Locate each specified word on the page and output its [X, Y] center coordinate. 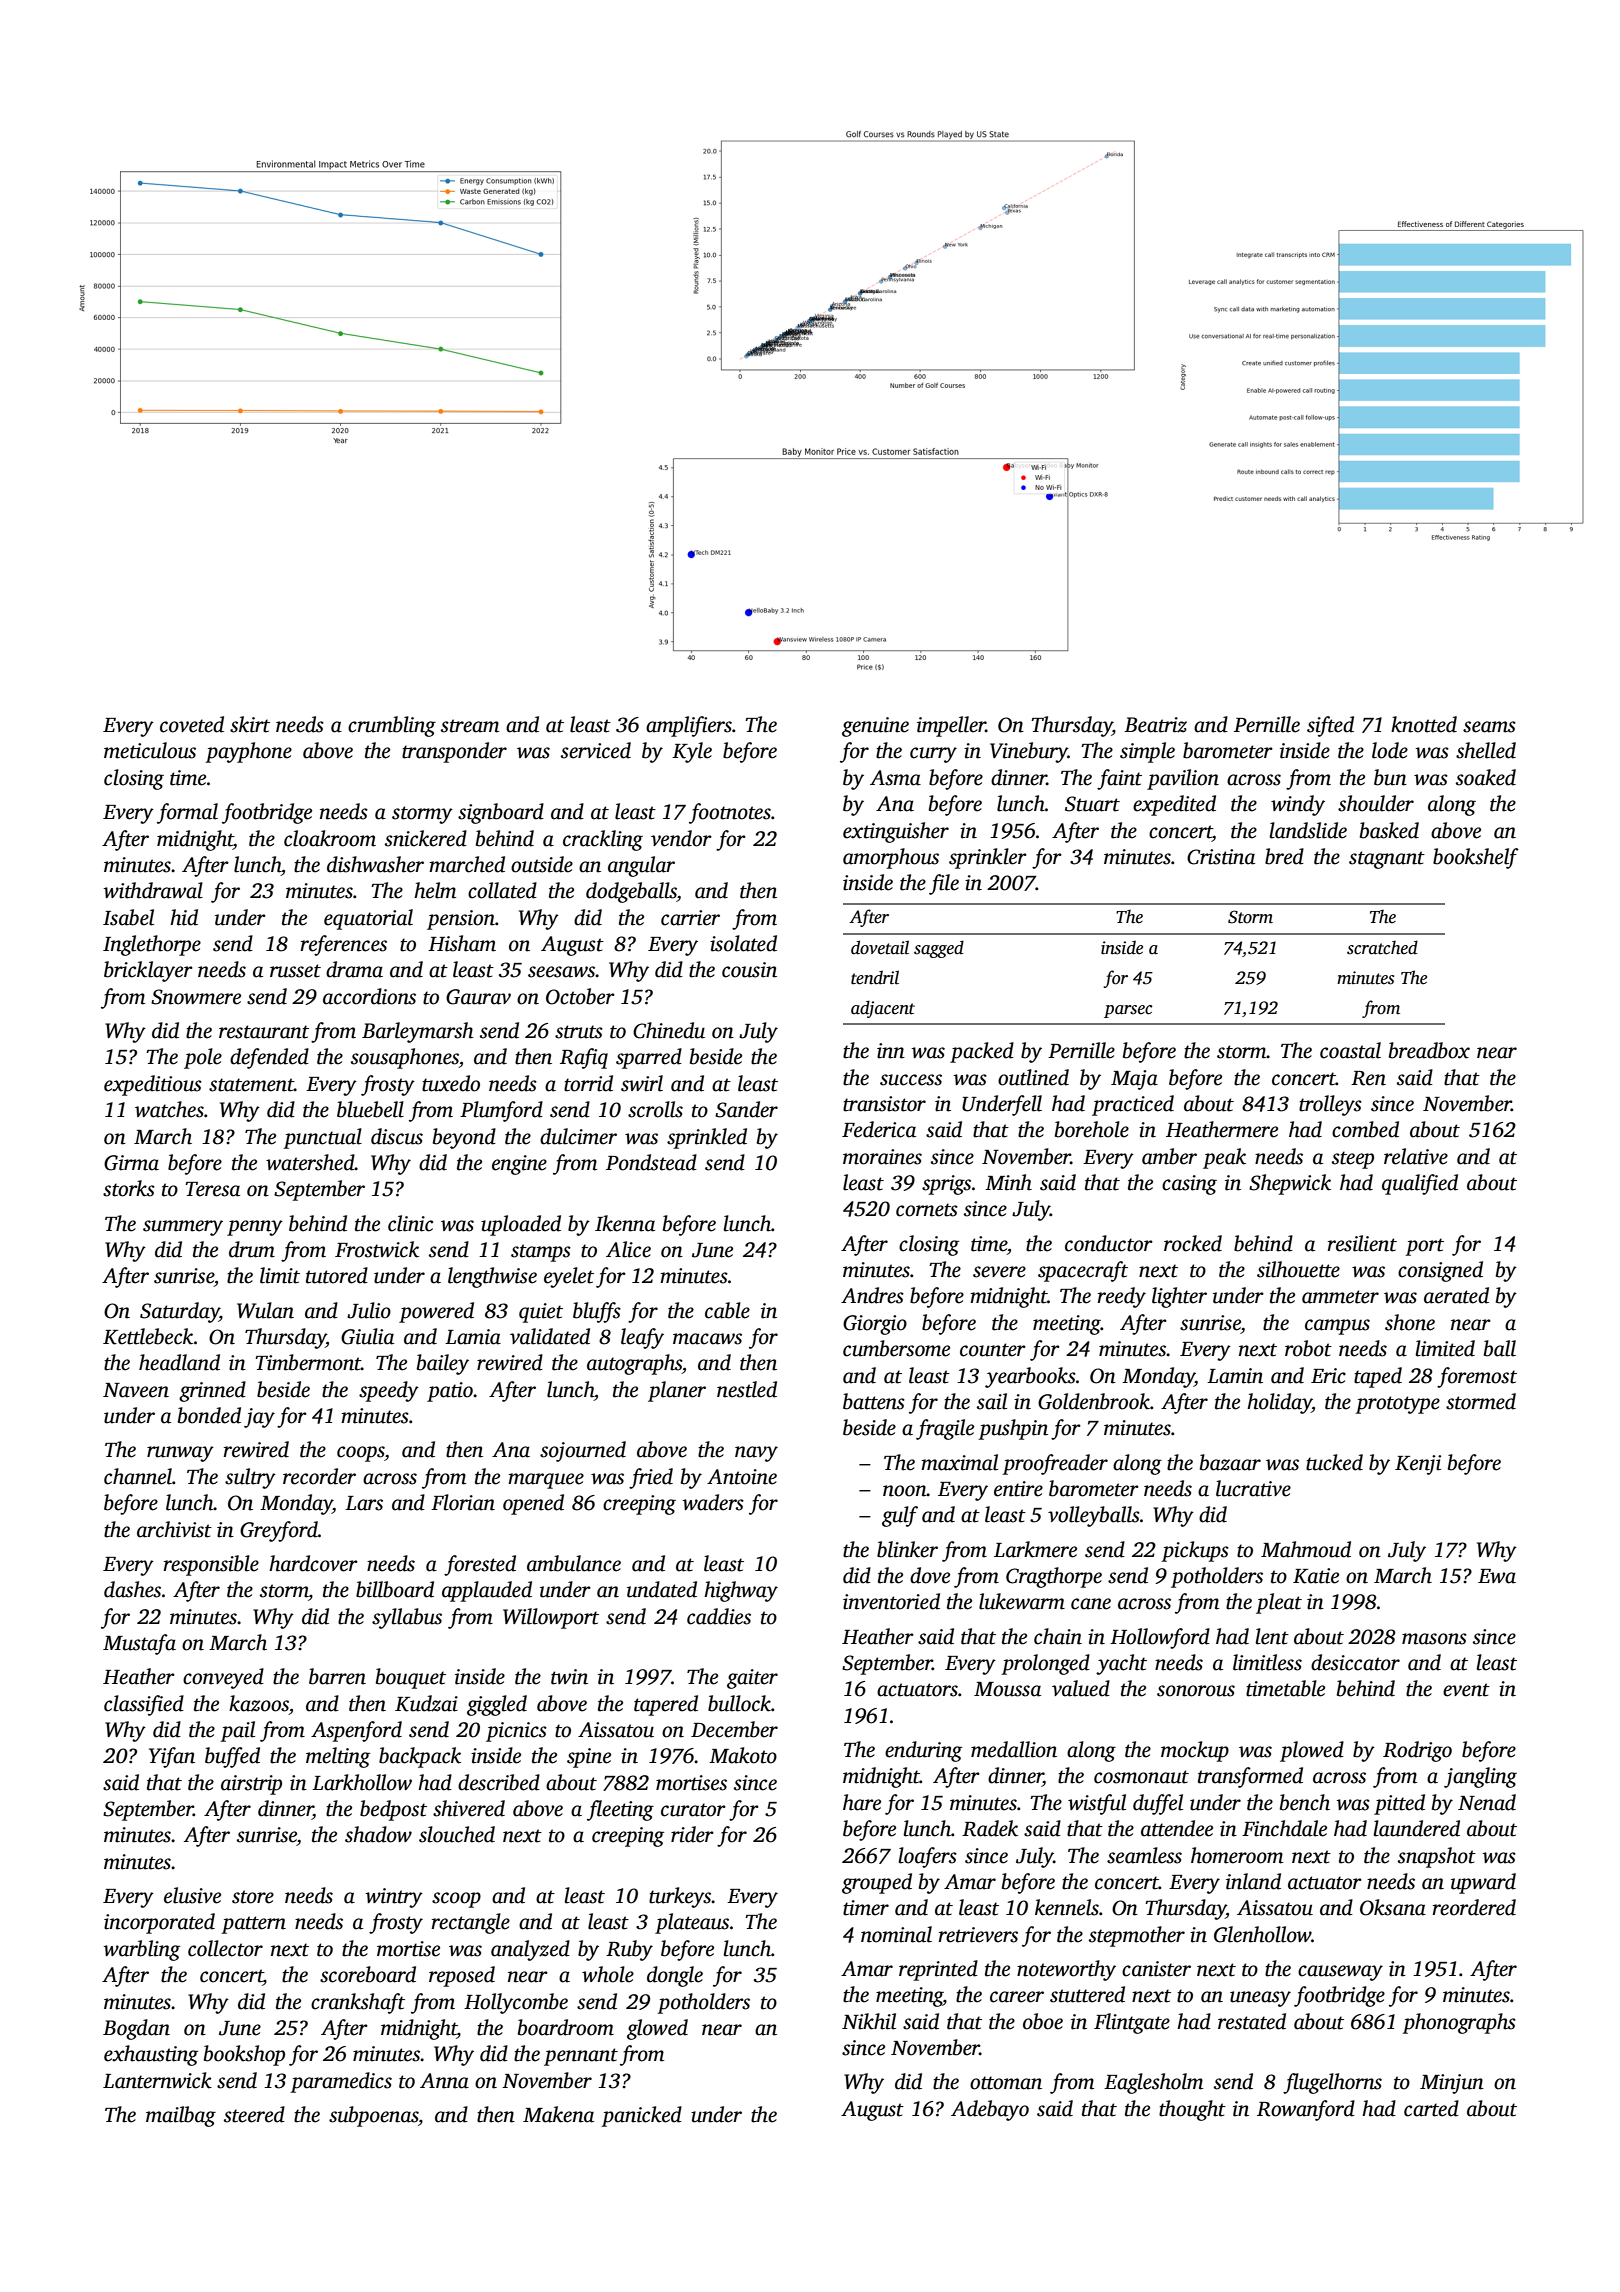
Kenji [1418, 1465]
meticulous [150, 750]
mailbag [181, 2116]
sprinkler [988, 858]
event [1466, 1690]
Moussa [1007, 1689]
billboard [395, 1589]
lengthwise [492, 1277]
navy [756, 1454]
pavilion [1183, 779]
